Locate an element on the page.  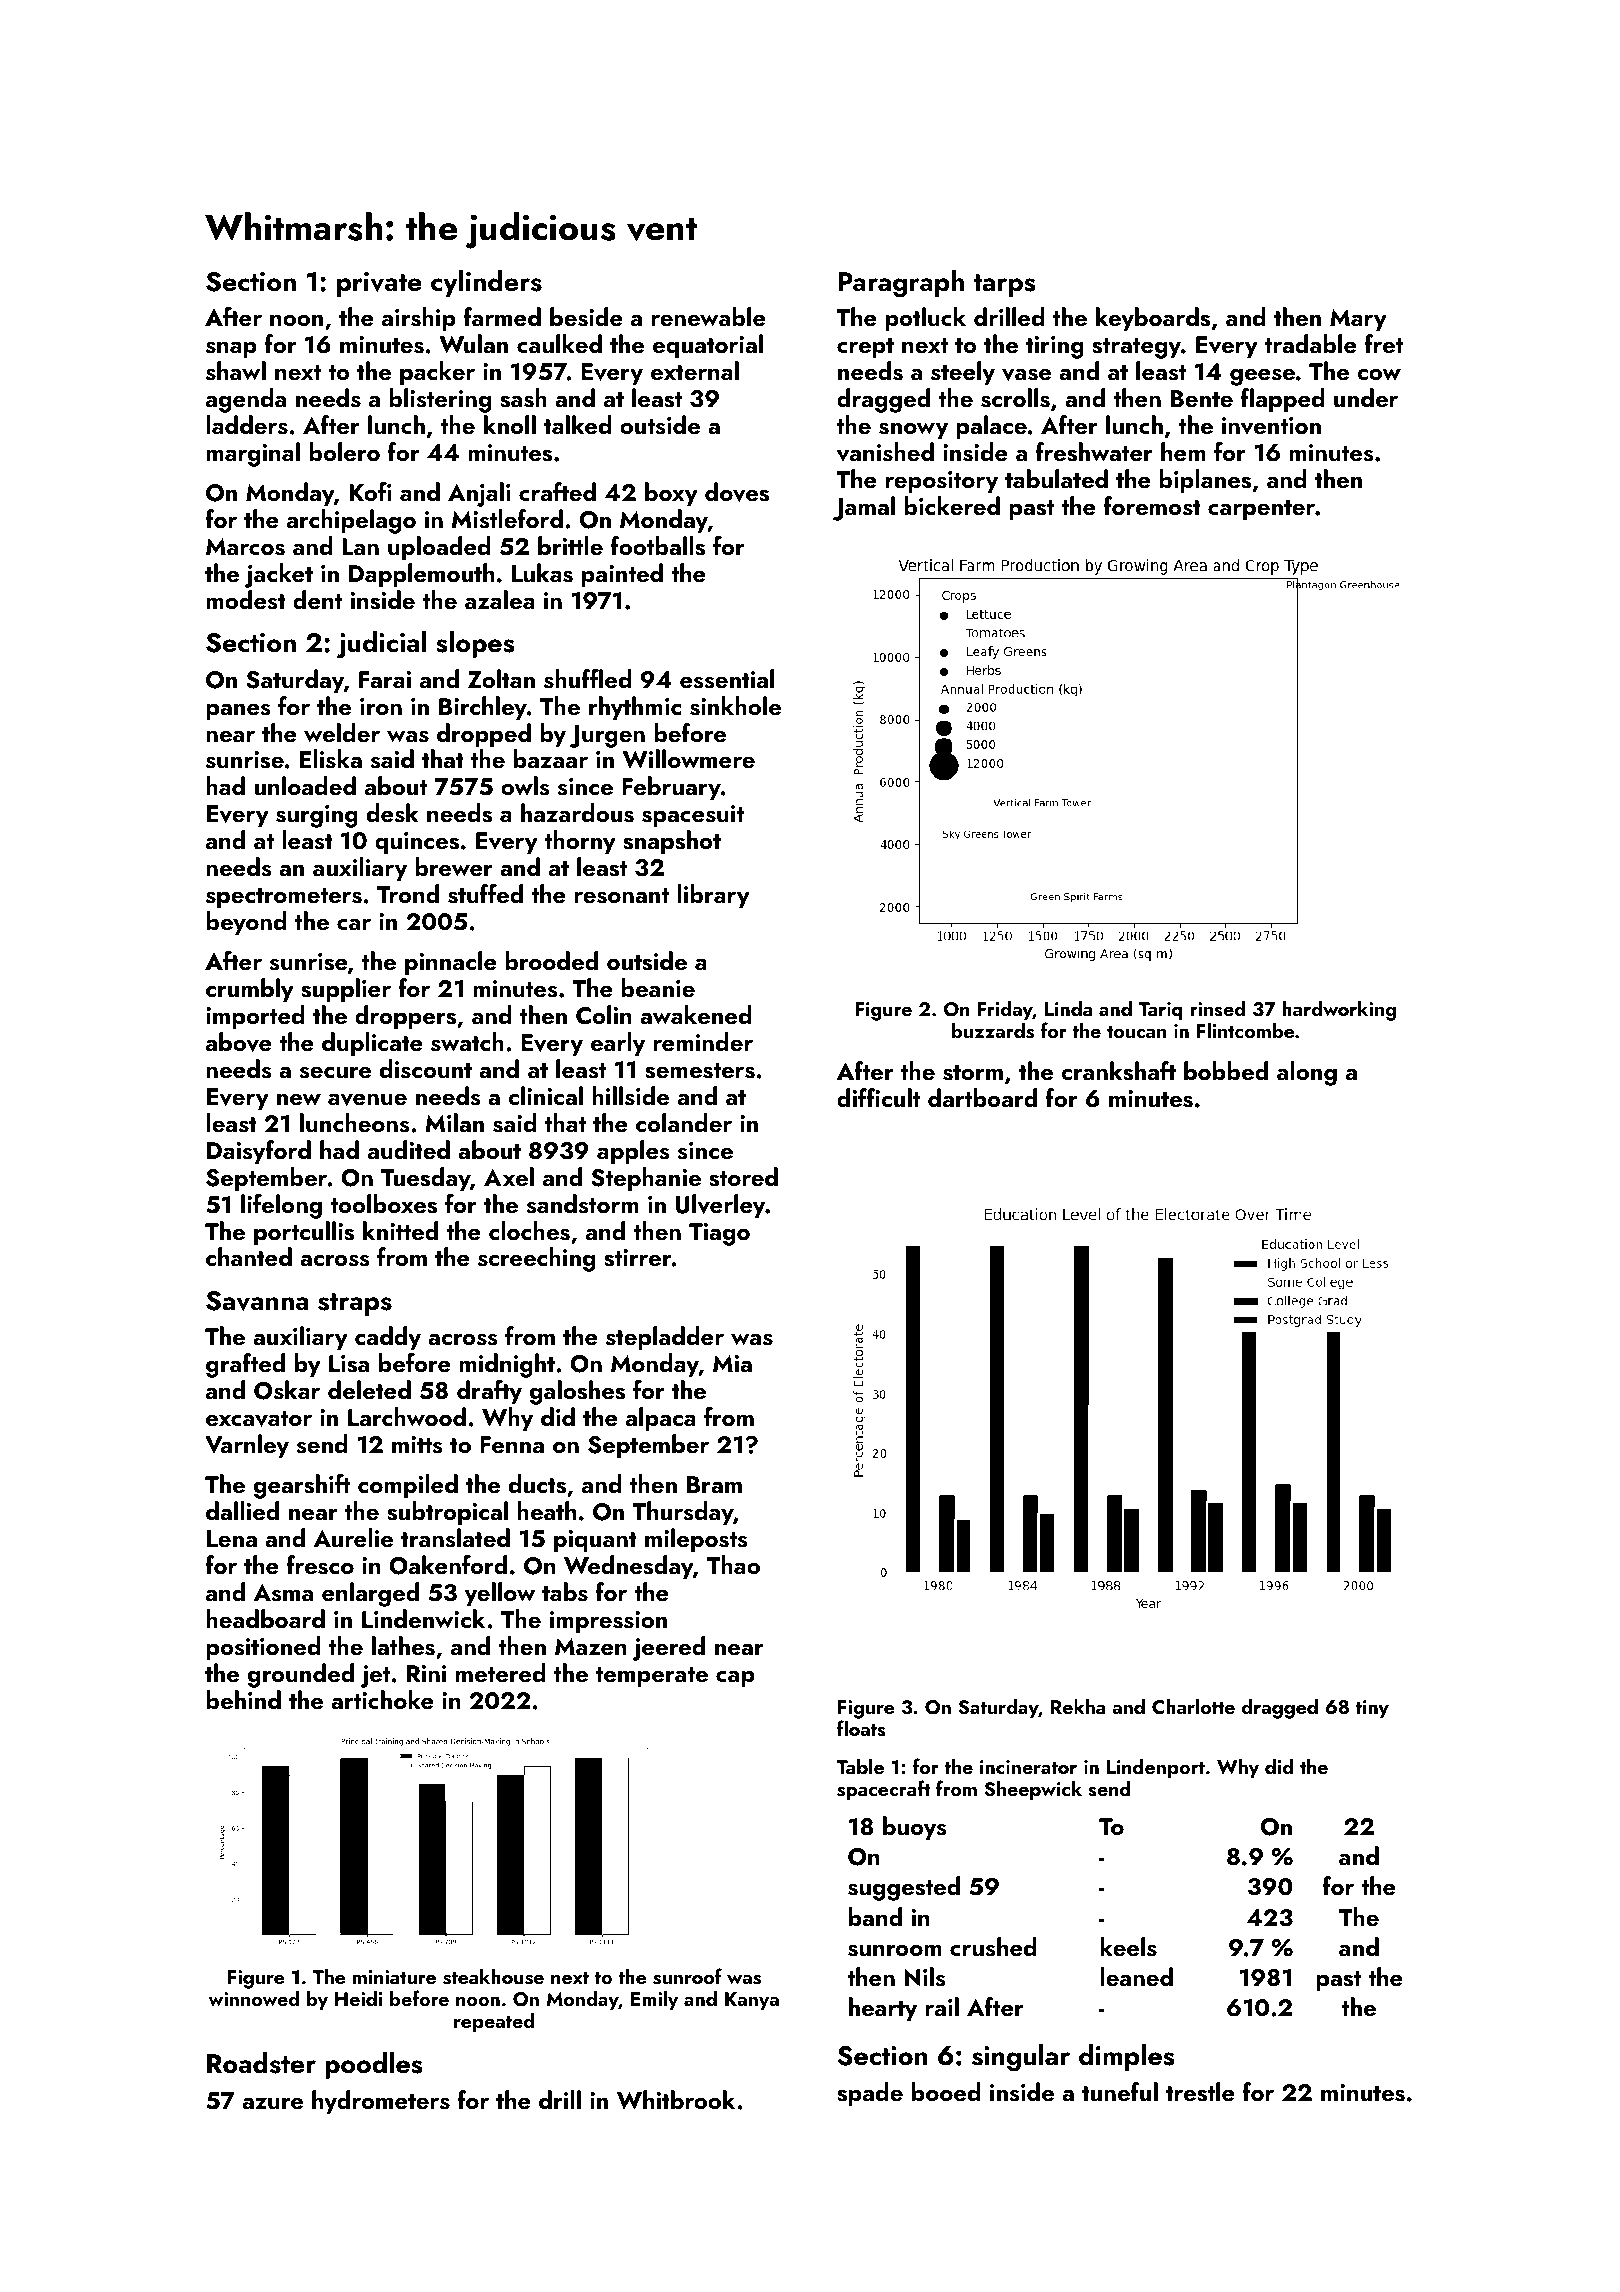
crankshaft is located at coordinates (1118, 1071).
